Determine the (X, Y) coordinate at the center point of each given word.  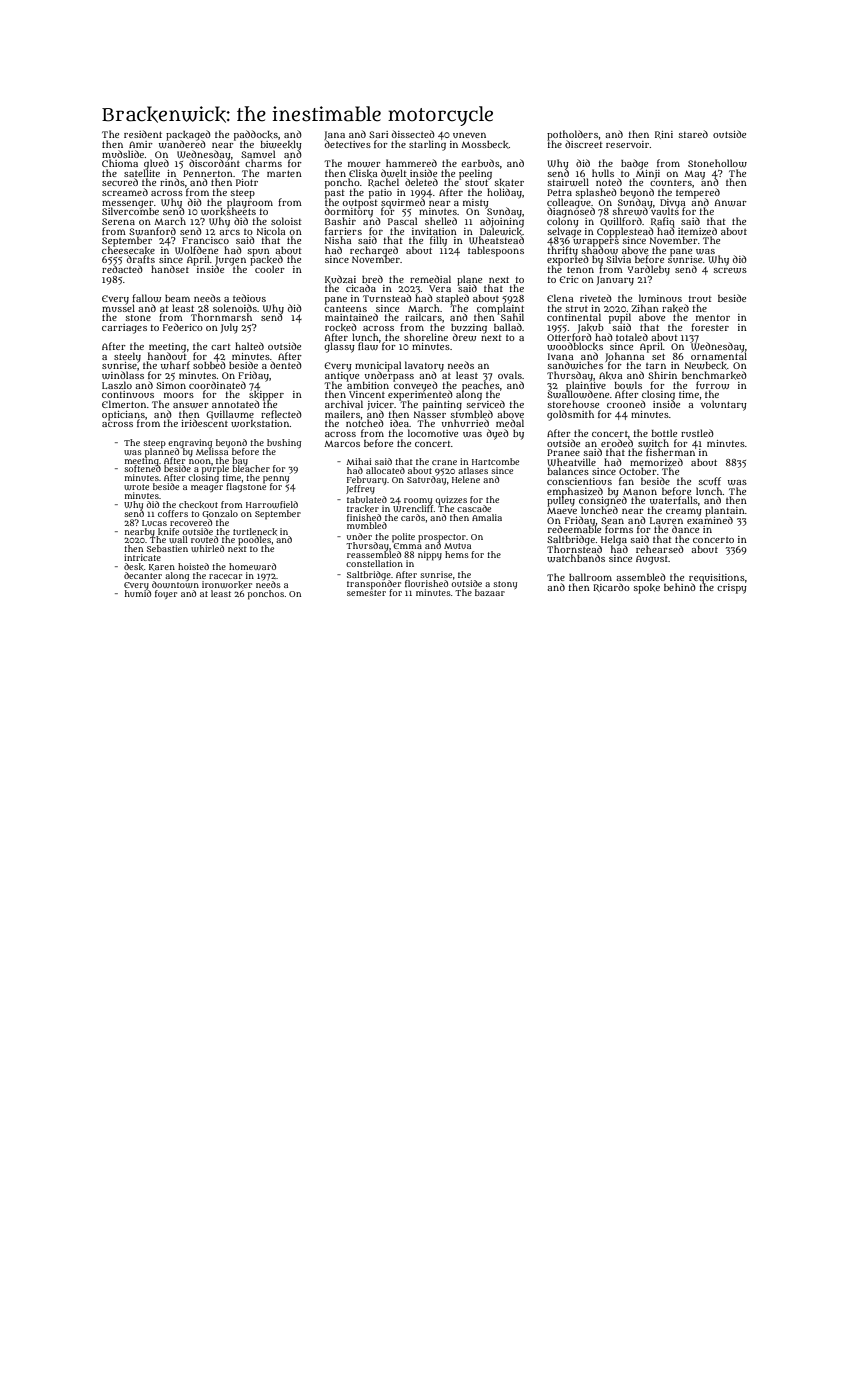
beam (177, 298)
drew (464, 337)
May (694, 175)
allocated (385, 470)
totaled (632, 337)
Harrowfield (272, 504)
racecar (225, 576)
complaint (500, 309)
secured (120, 182)
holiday (504, 193)
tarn (656, 366)
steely (127, 357)
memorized (656, 462)
